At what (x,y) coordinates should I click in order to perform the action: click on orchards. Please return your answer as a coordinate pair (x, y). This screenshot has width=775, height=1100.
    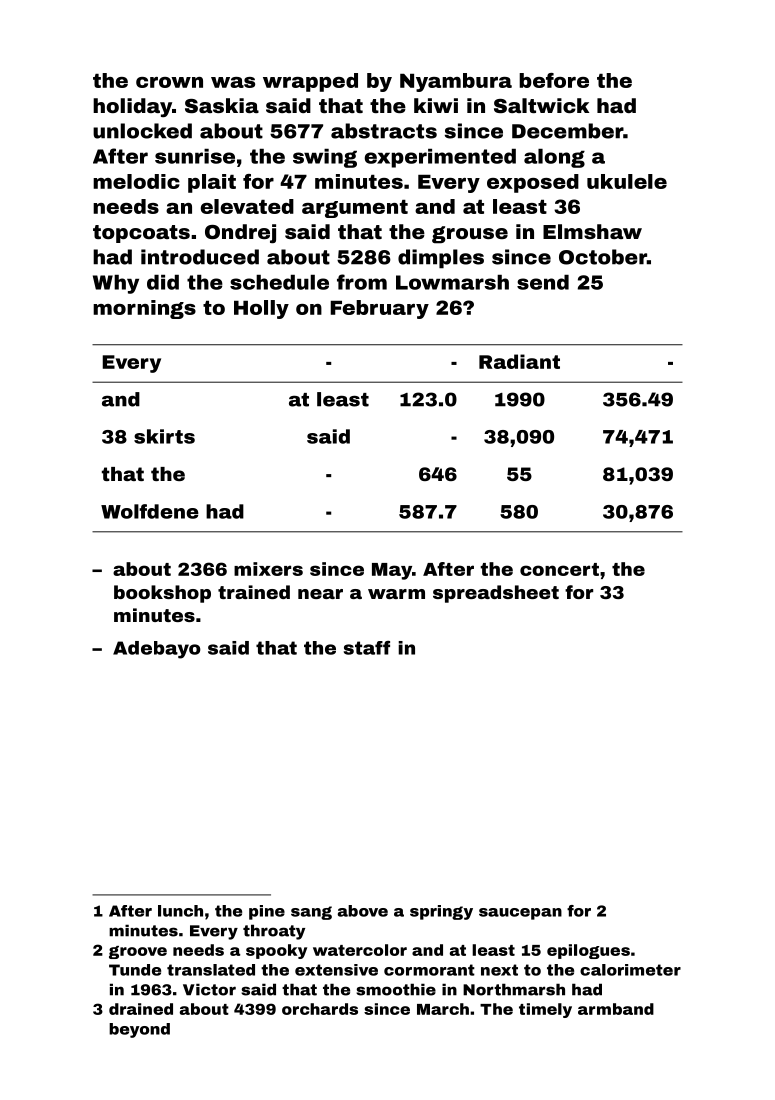
    Looking at the image, I should click on (320, 1009).
